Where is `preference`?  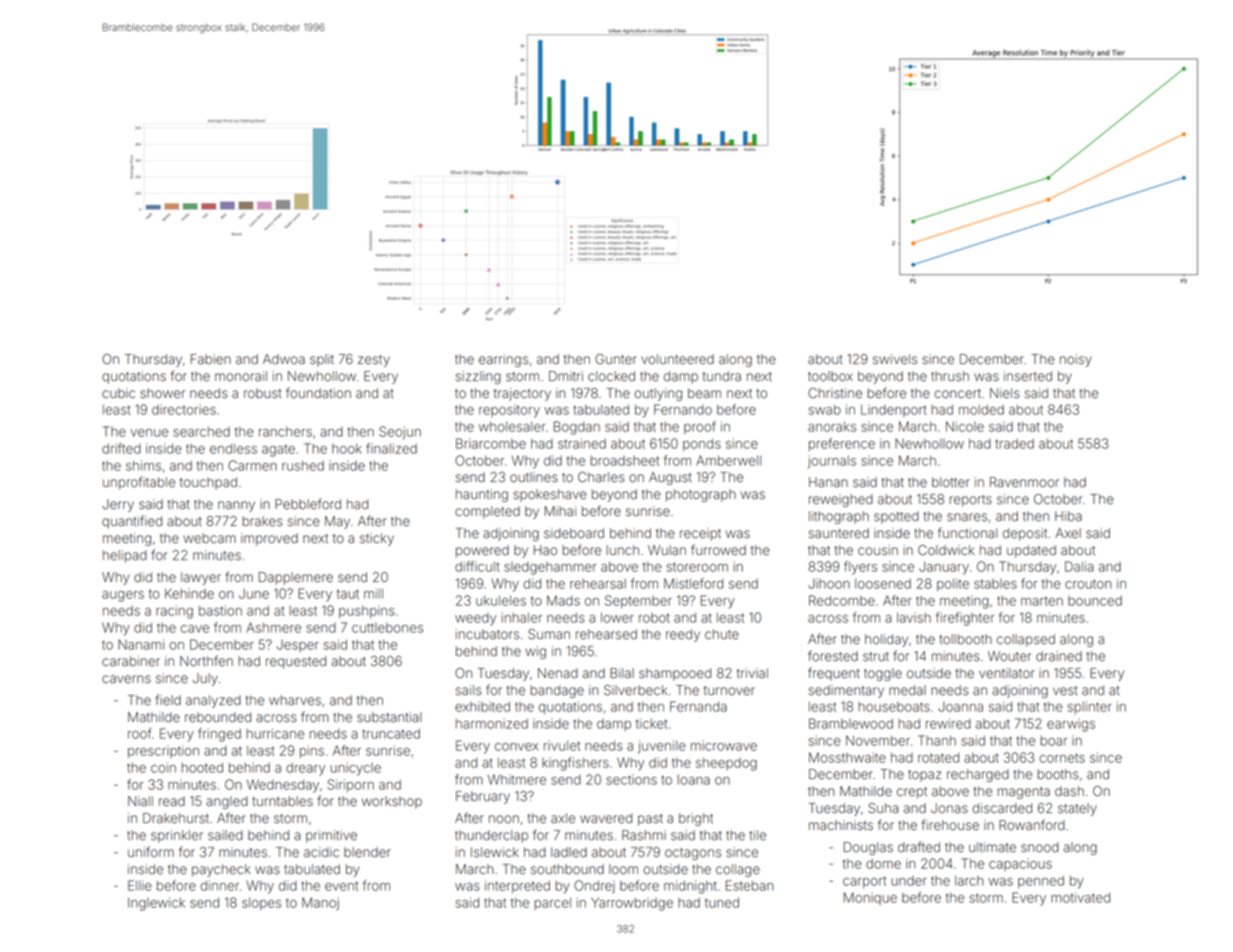
preference is located at coordinates (842, 444).
